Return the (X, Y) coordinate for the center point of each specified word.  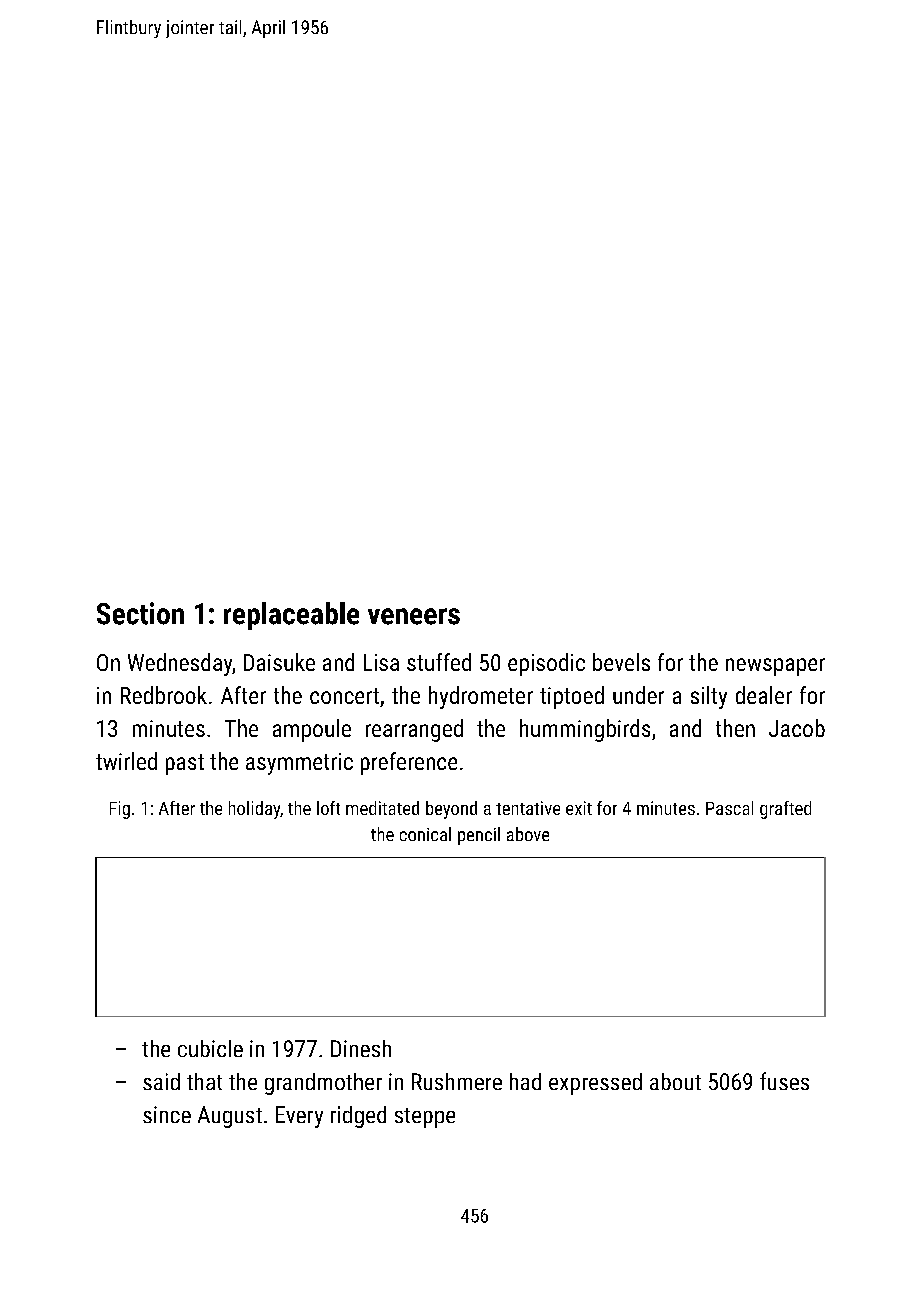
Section (140, 613)
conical (425, 834)
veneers (414, 616)
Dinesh (361, 1048)
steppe (425, 1118)
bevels (621, 662)
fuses (784, 1081)
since (167, 1114)
